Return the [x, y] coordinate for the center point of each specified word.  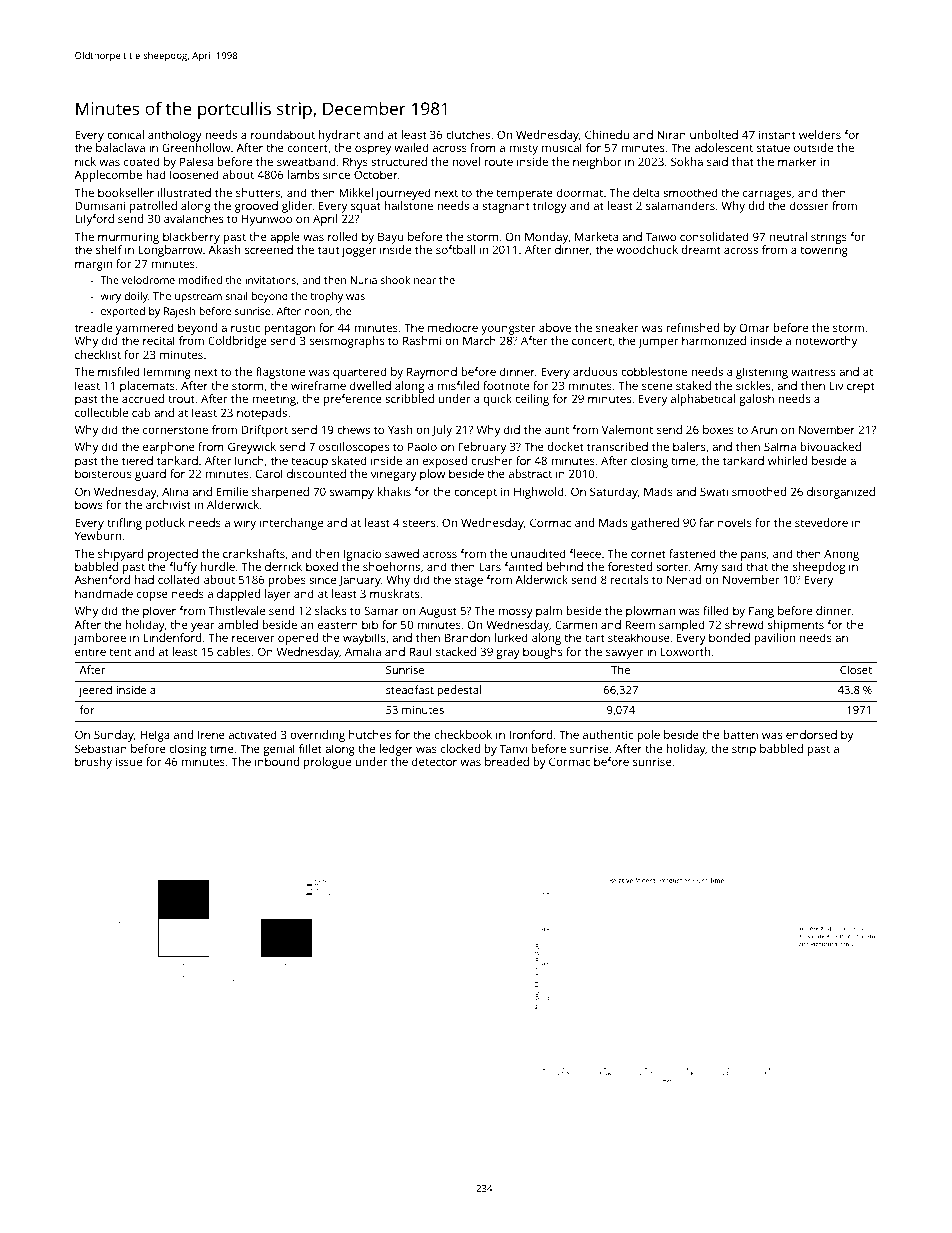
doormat [580, 192]
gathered [655, 524]
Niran [671, 134]
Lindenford [172, 637]
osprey [373, 150]
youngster [508, 329]
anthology [175, 136]
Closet [856, 669]
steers [419, 523]
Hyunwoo [267, 220]
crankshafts [254, 553]
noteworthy [826, 342]
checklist [98, 354]
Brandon [467, 637]
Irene [211, 734]
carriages [767, 194]
